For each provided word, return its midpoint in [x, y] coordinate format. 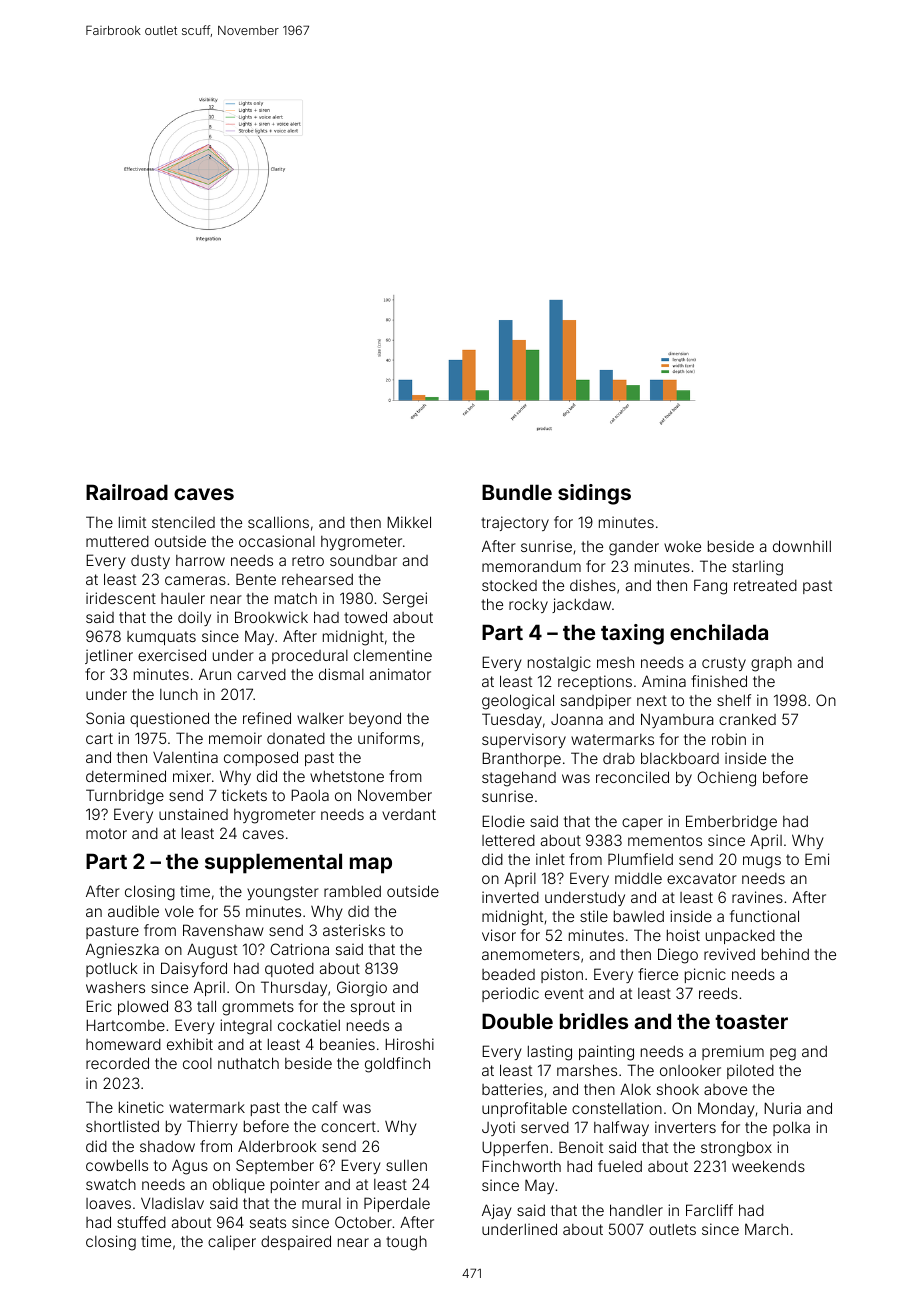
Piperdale [397, 1204]
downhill [802, 546]
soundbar [363, 560]
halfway [621, 1128]
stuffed [141, 1222]
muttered [117, 541]
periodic [510, 994]
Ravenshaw [223, 930]
